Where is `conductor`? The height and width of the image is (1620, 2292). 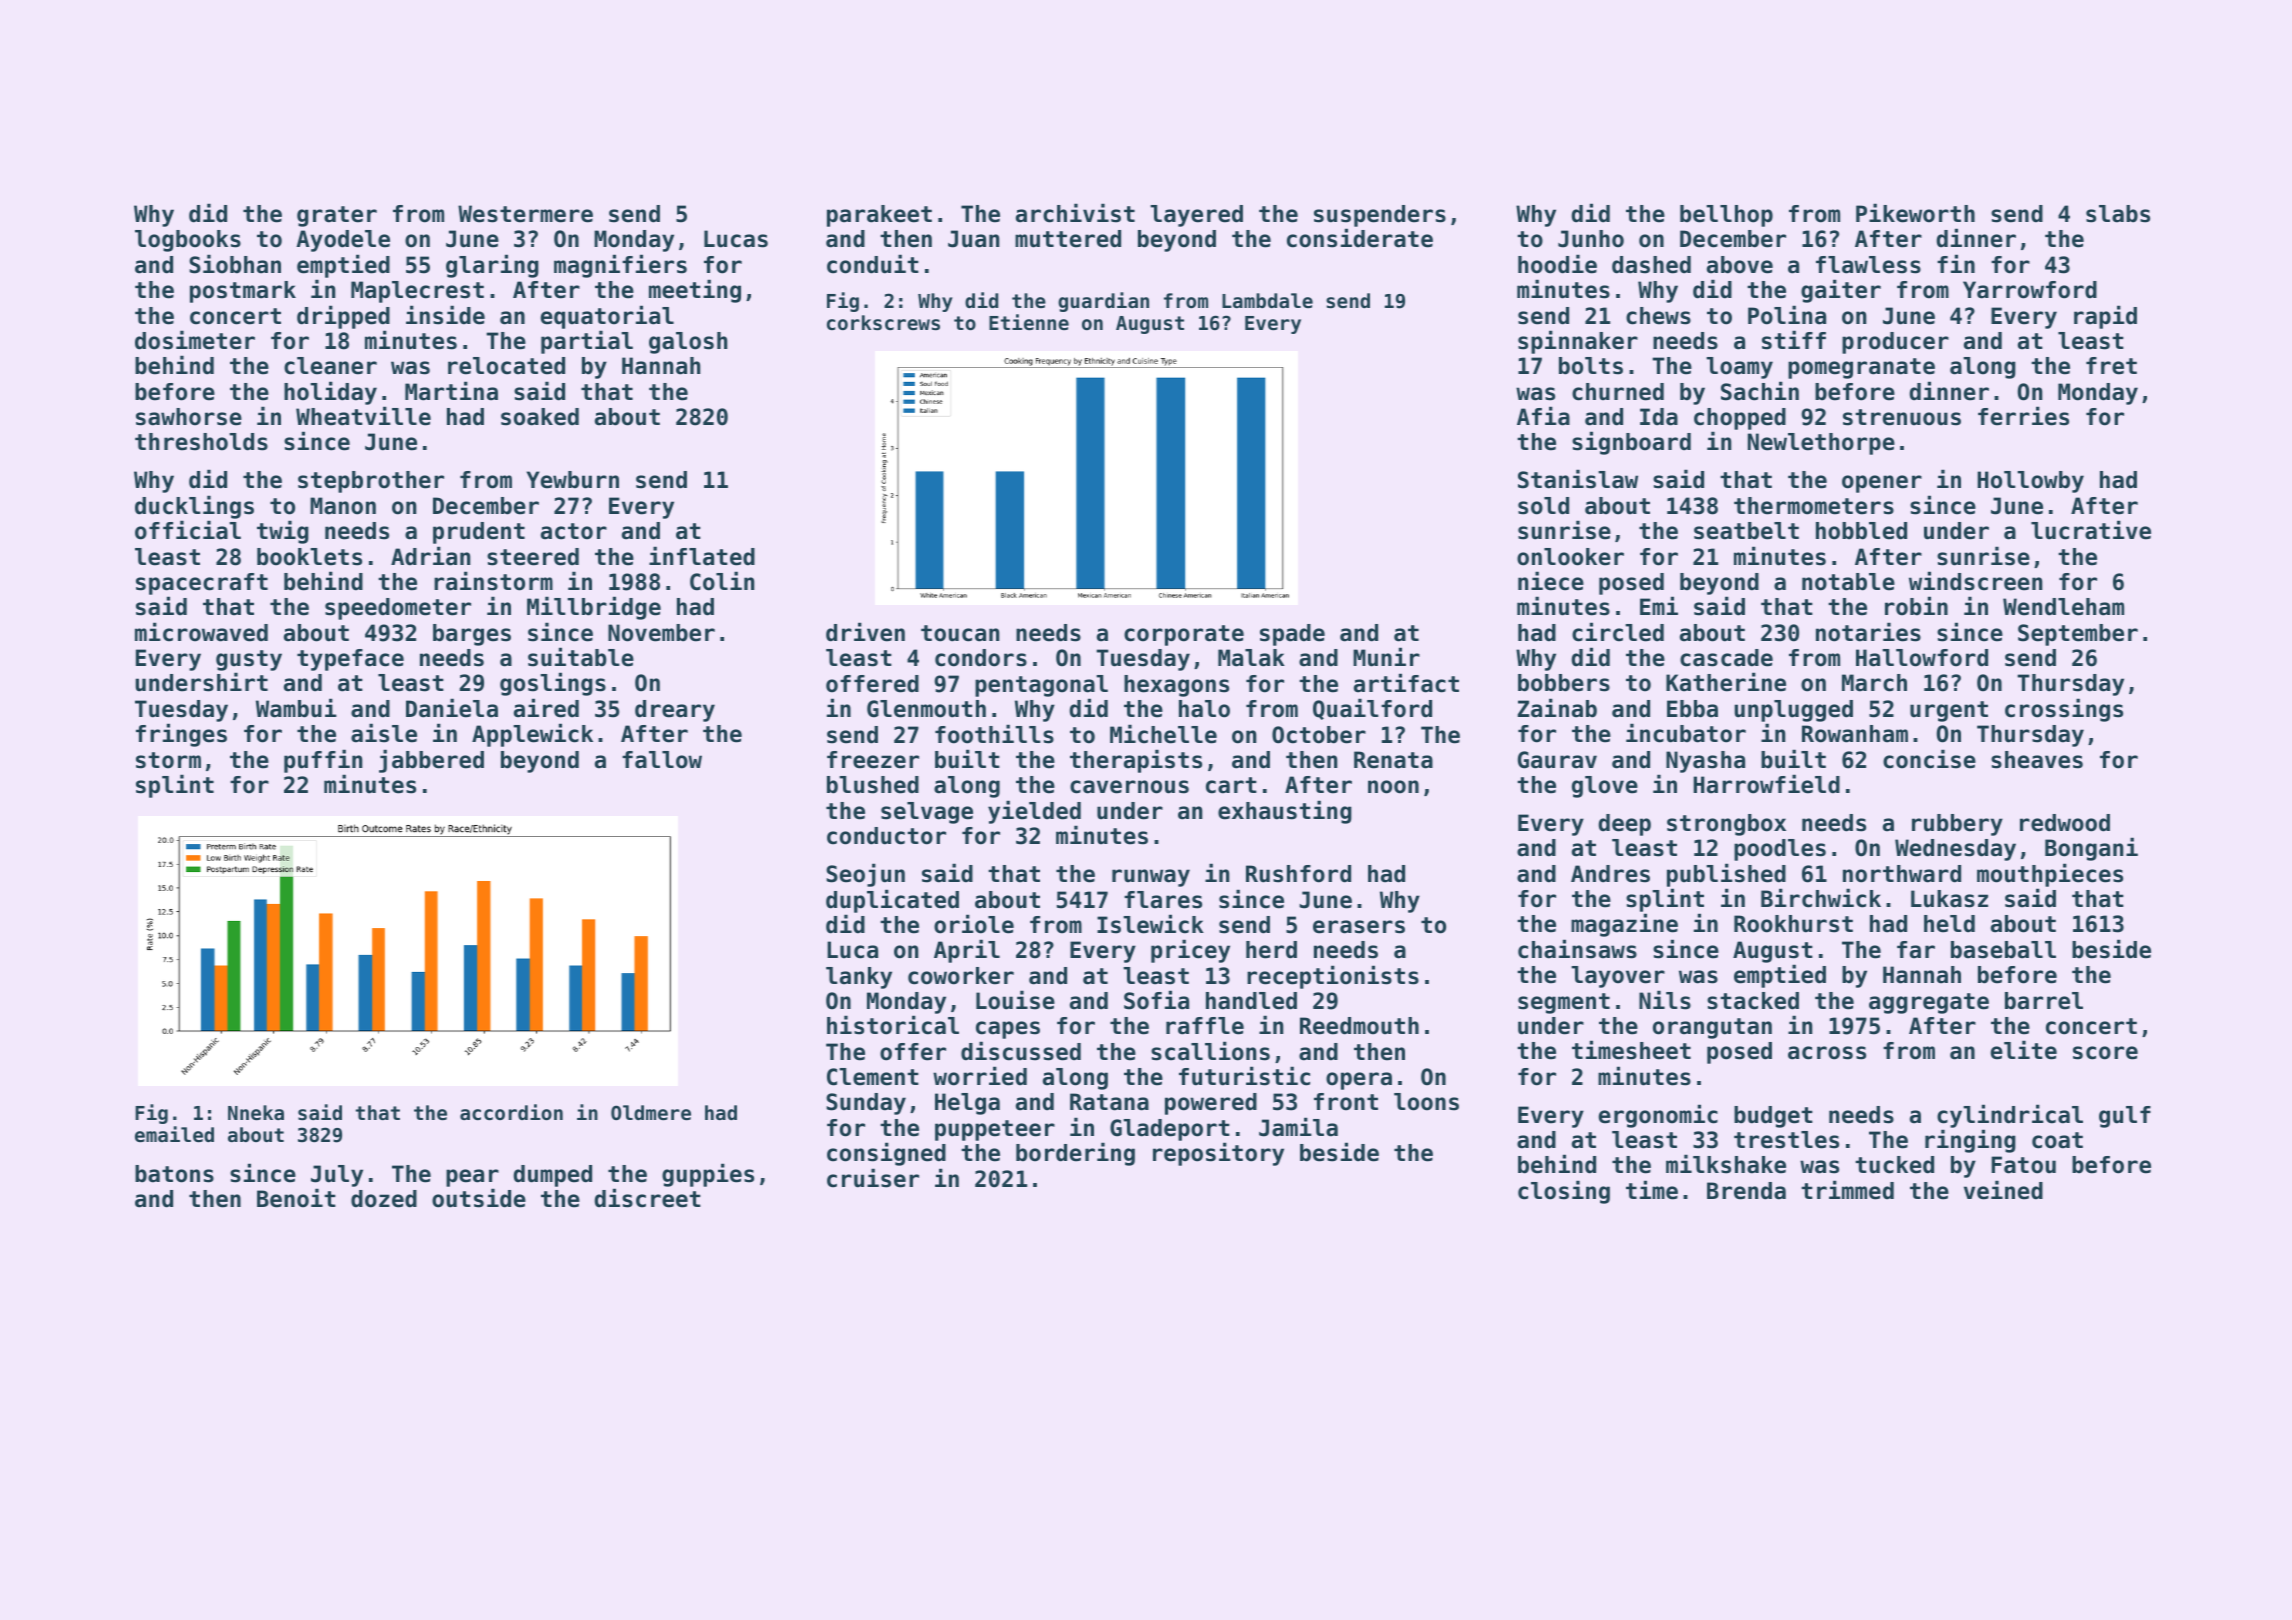
conductor is located at coordinates (886, 836).
